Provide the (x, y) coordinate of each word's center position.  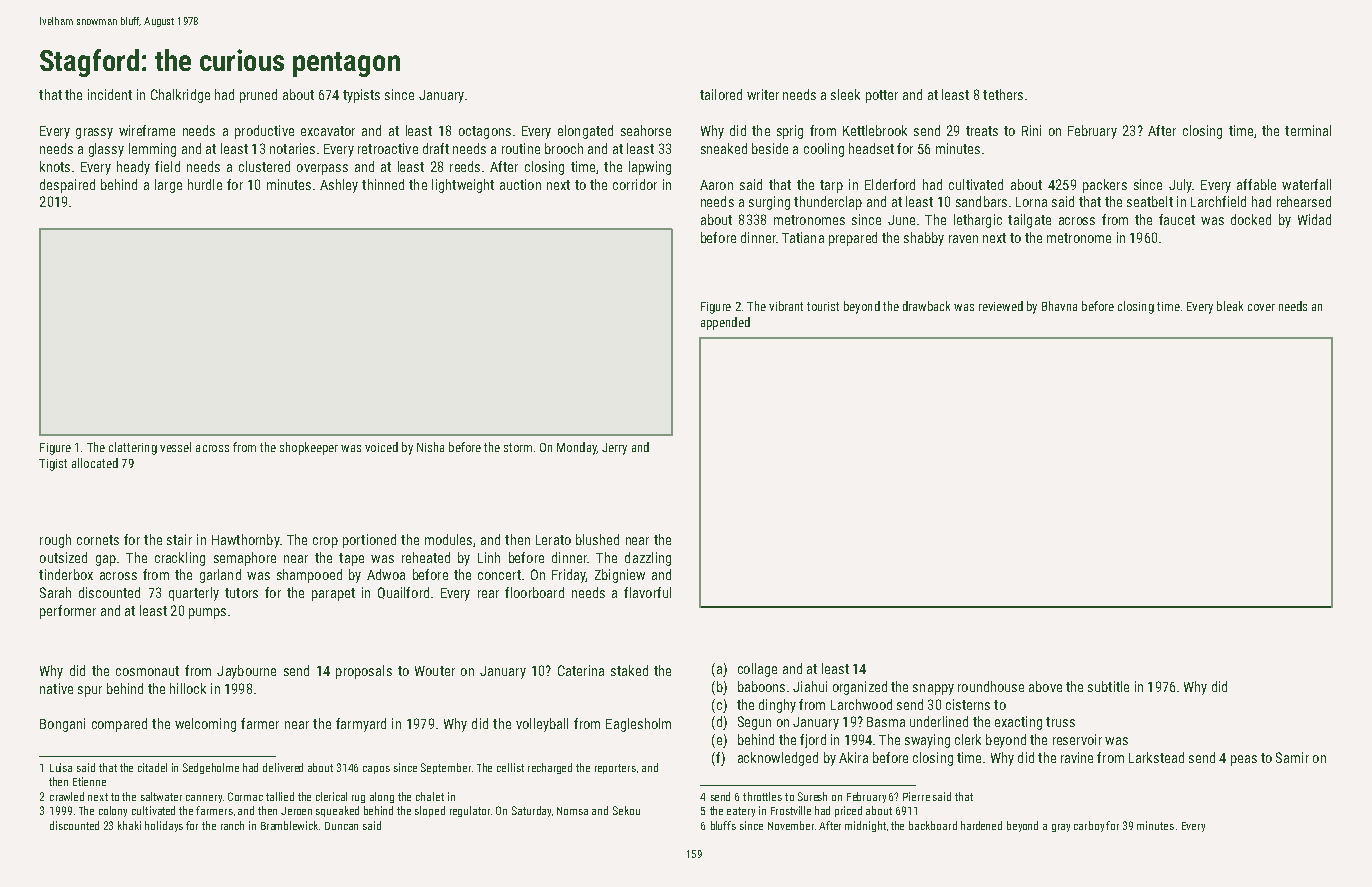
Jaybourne (246, 672)
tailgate (1029, 221)
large (168, 186)
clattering (133, 448)
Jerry (614, 449)
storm (518, 447)
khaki (129, 825)
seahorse (646, 130)
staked (629, 670)
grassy (94, 133)
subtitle (1108, 686)
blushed (597, 539)
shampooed (309, 576)
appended (725, 323)
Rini (1031, 130)
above (1045, 686)
